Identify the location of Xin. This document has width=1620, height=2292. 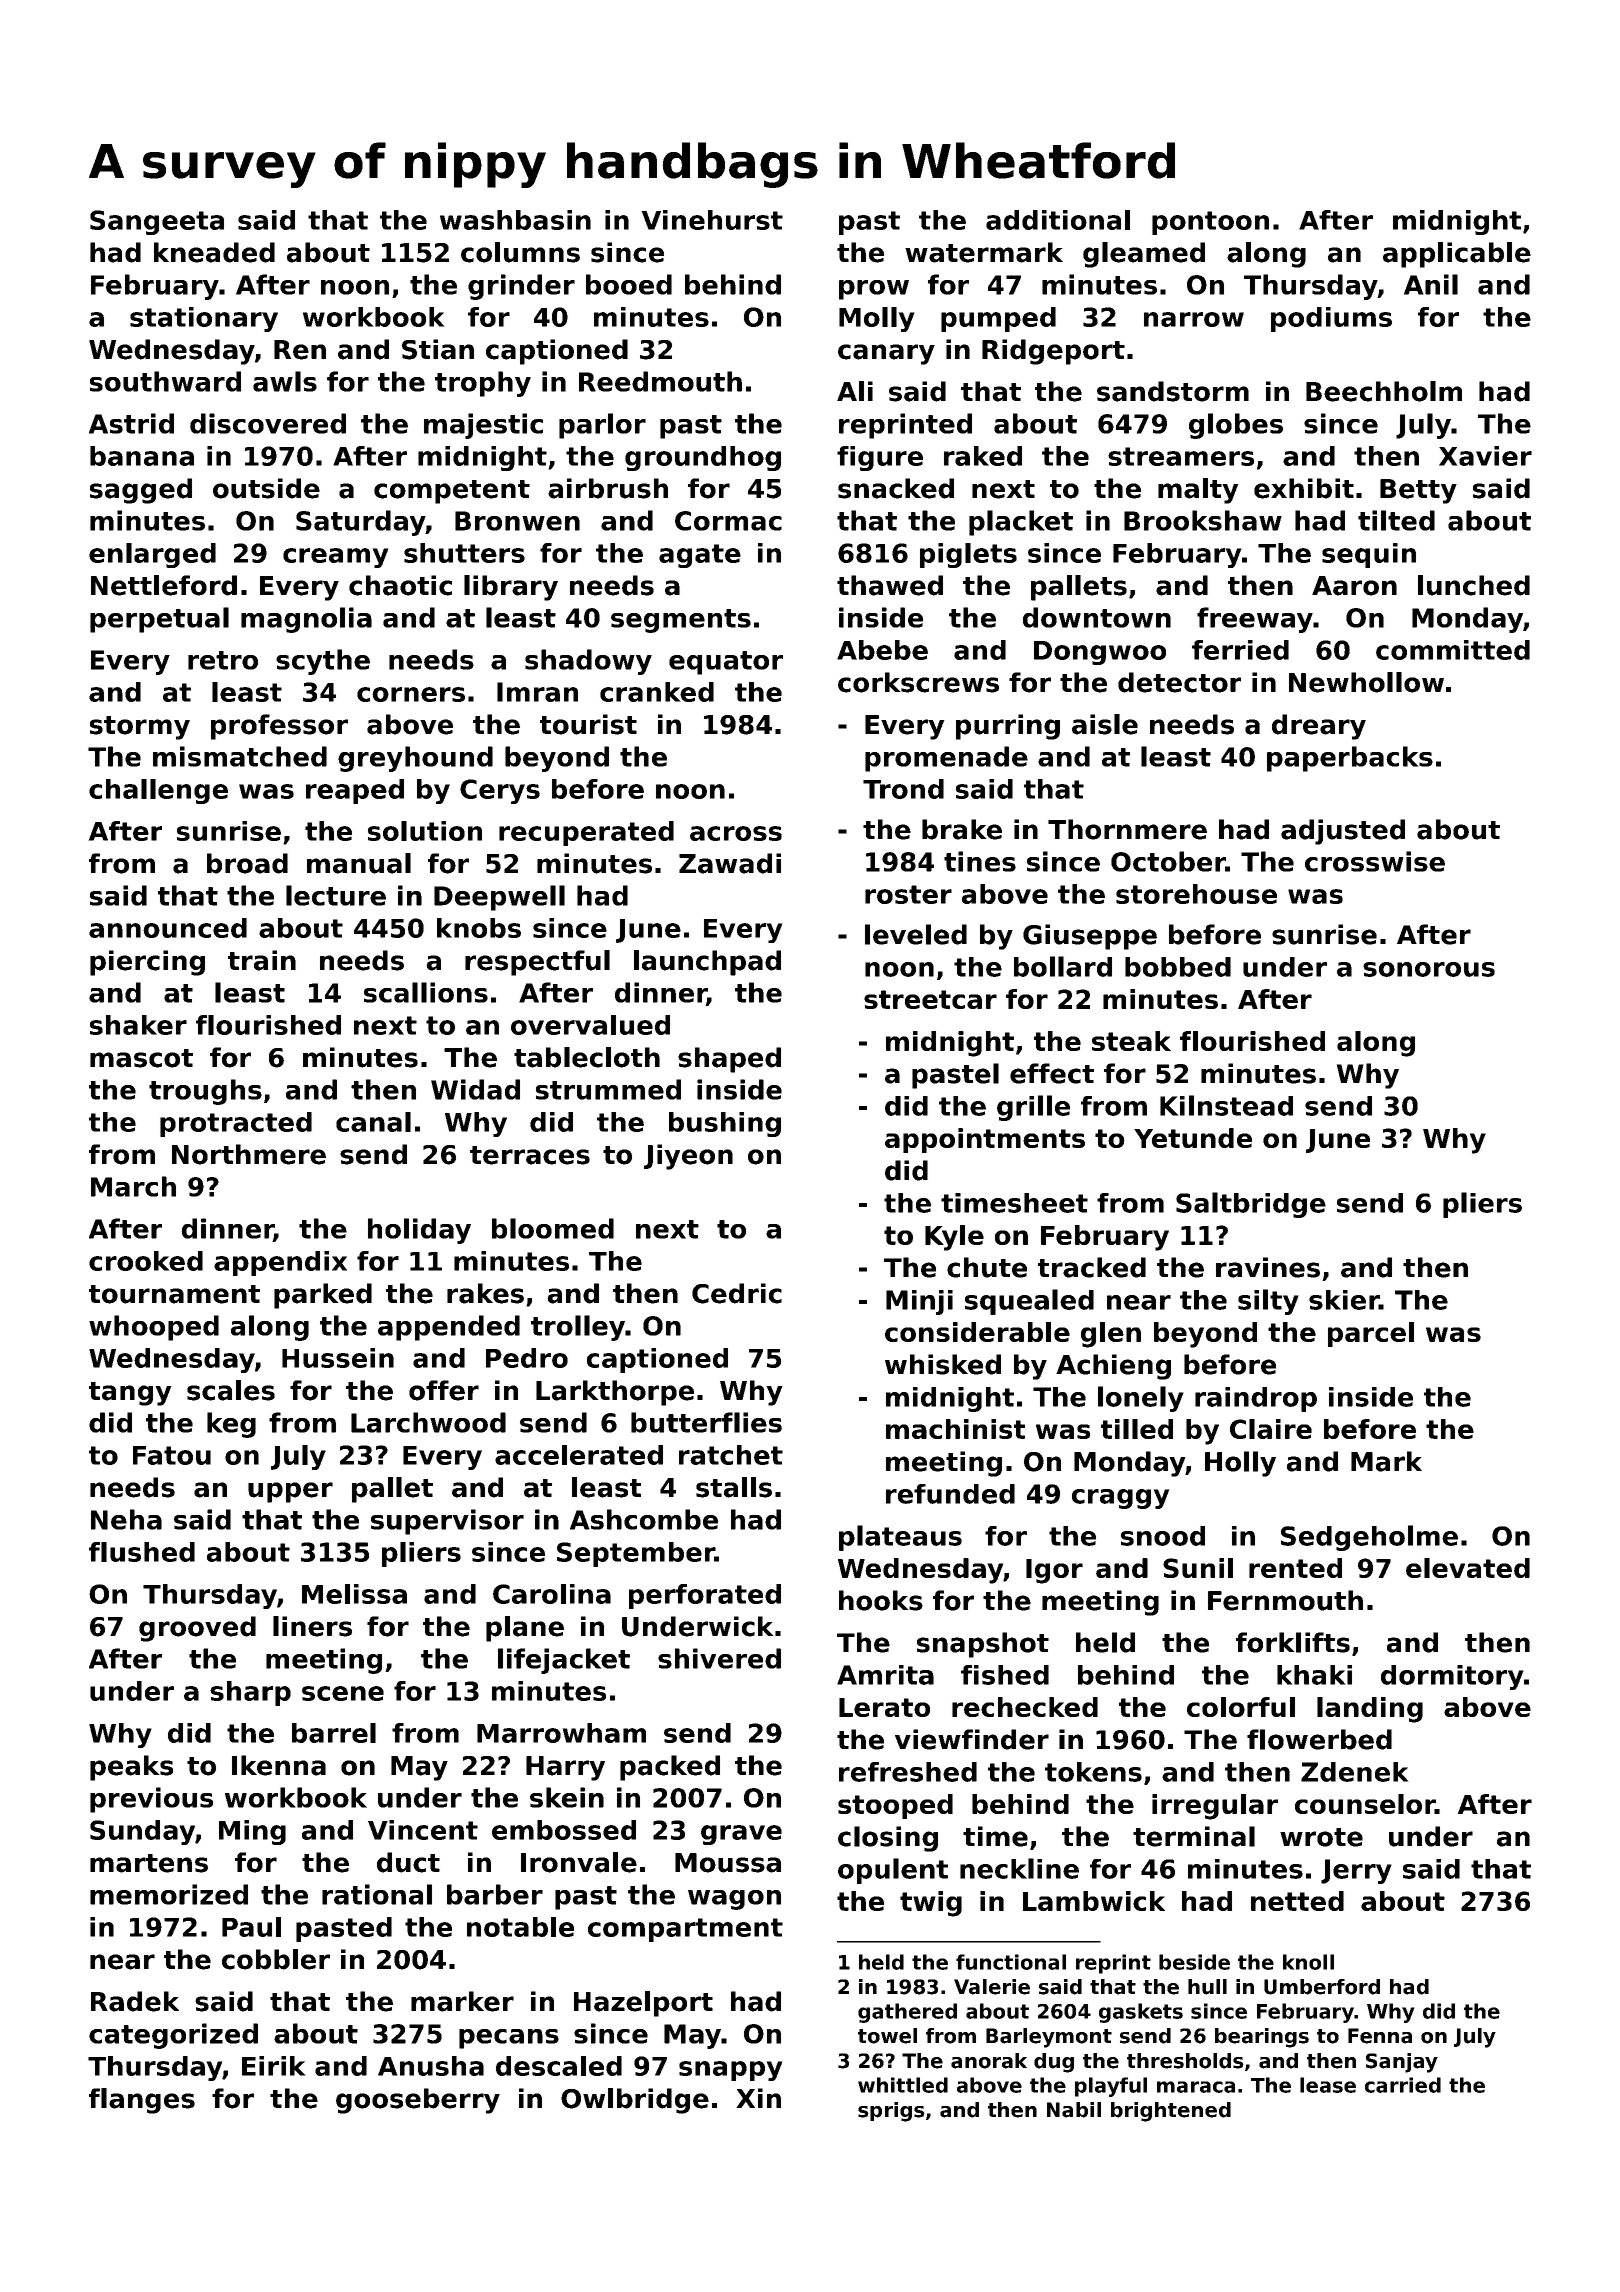
(758, 2098).
